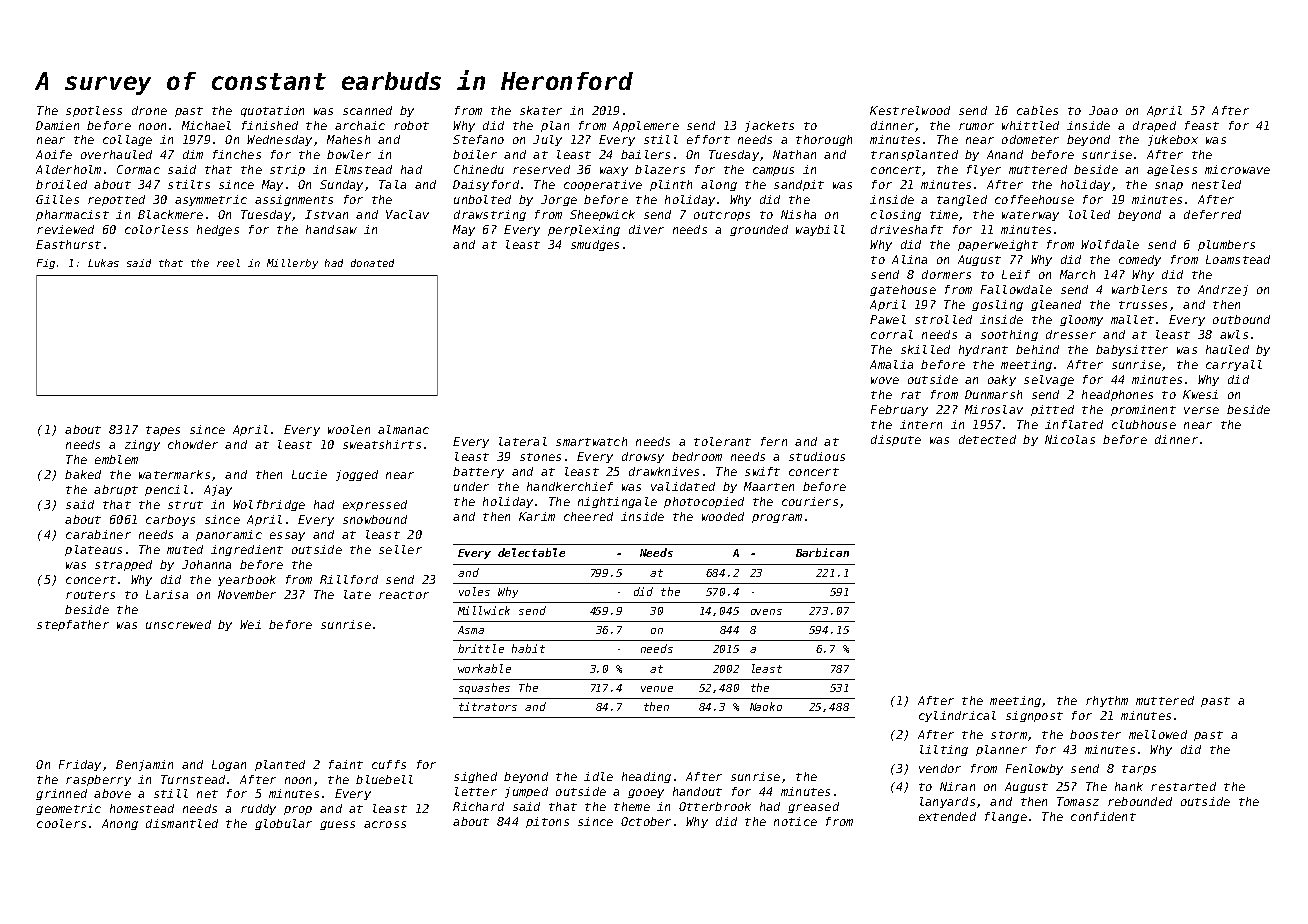 The width and height of the screenshot is (1308, 924). What do you see at coordinates (182, 823) in the screenshot?
I see `dismantled` at bounding box center [182, 823].
